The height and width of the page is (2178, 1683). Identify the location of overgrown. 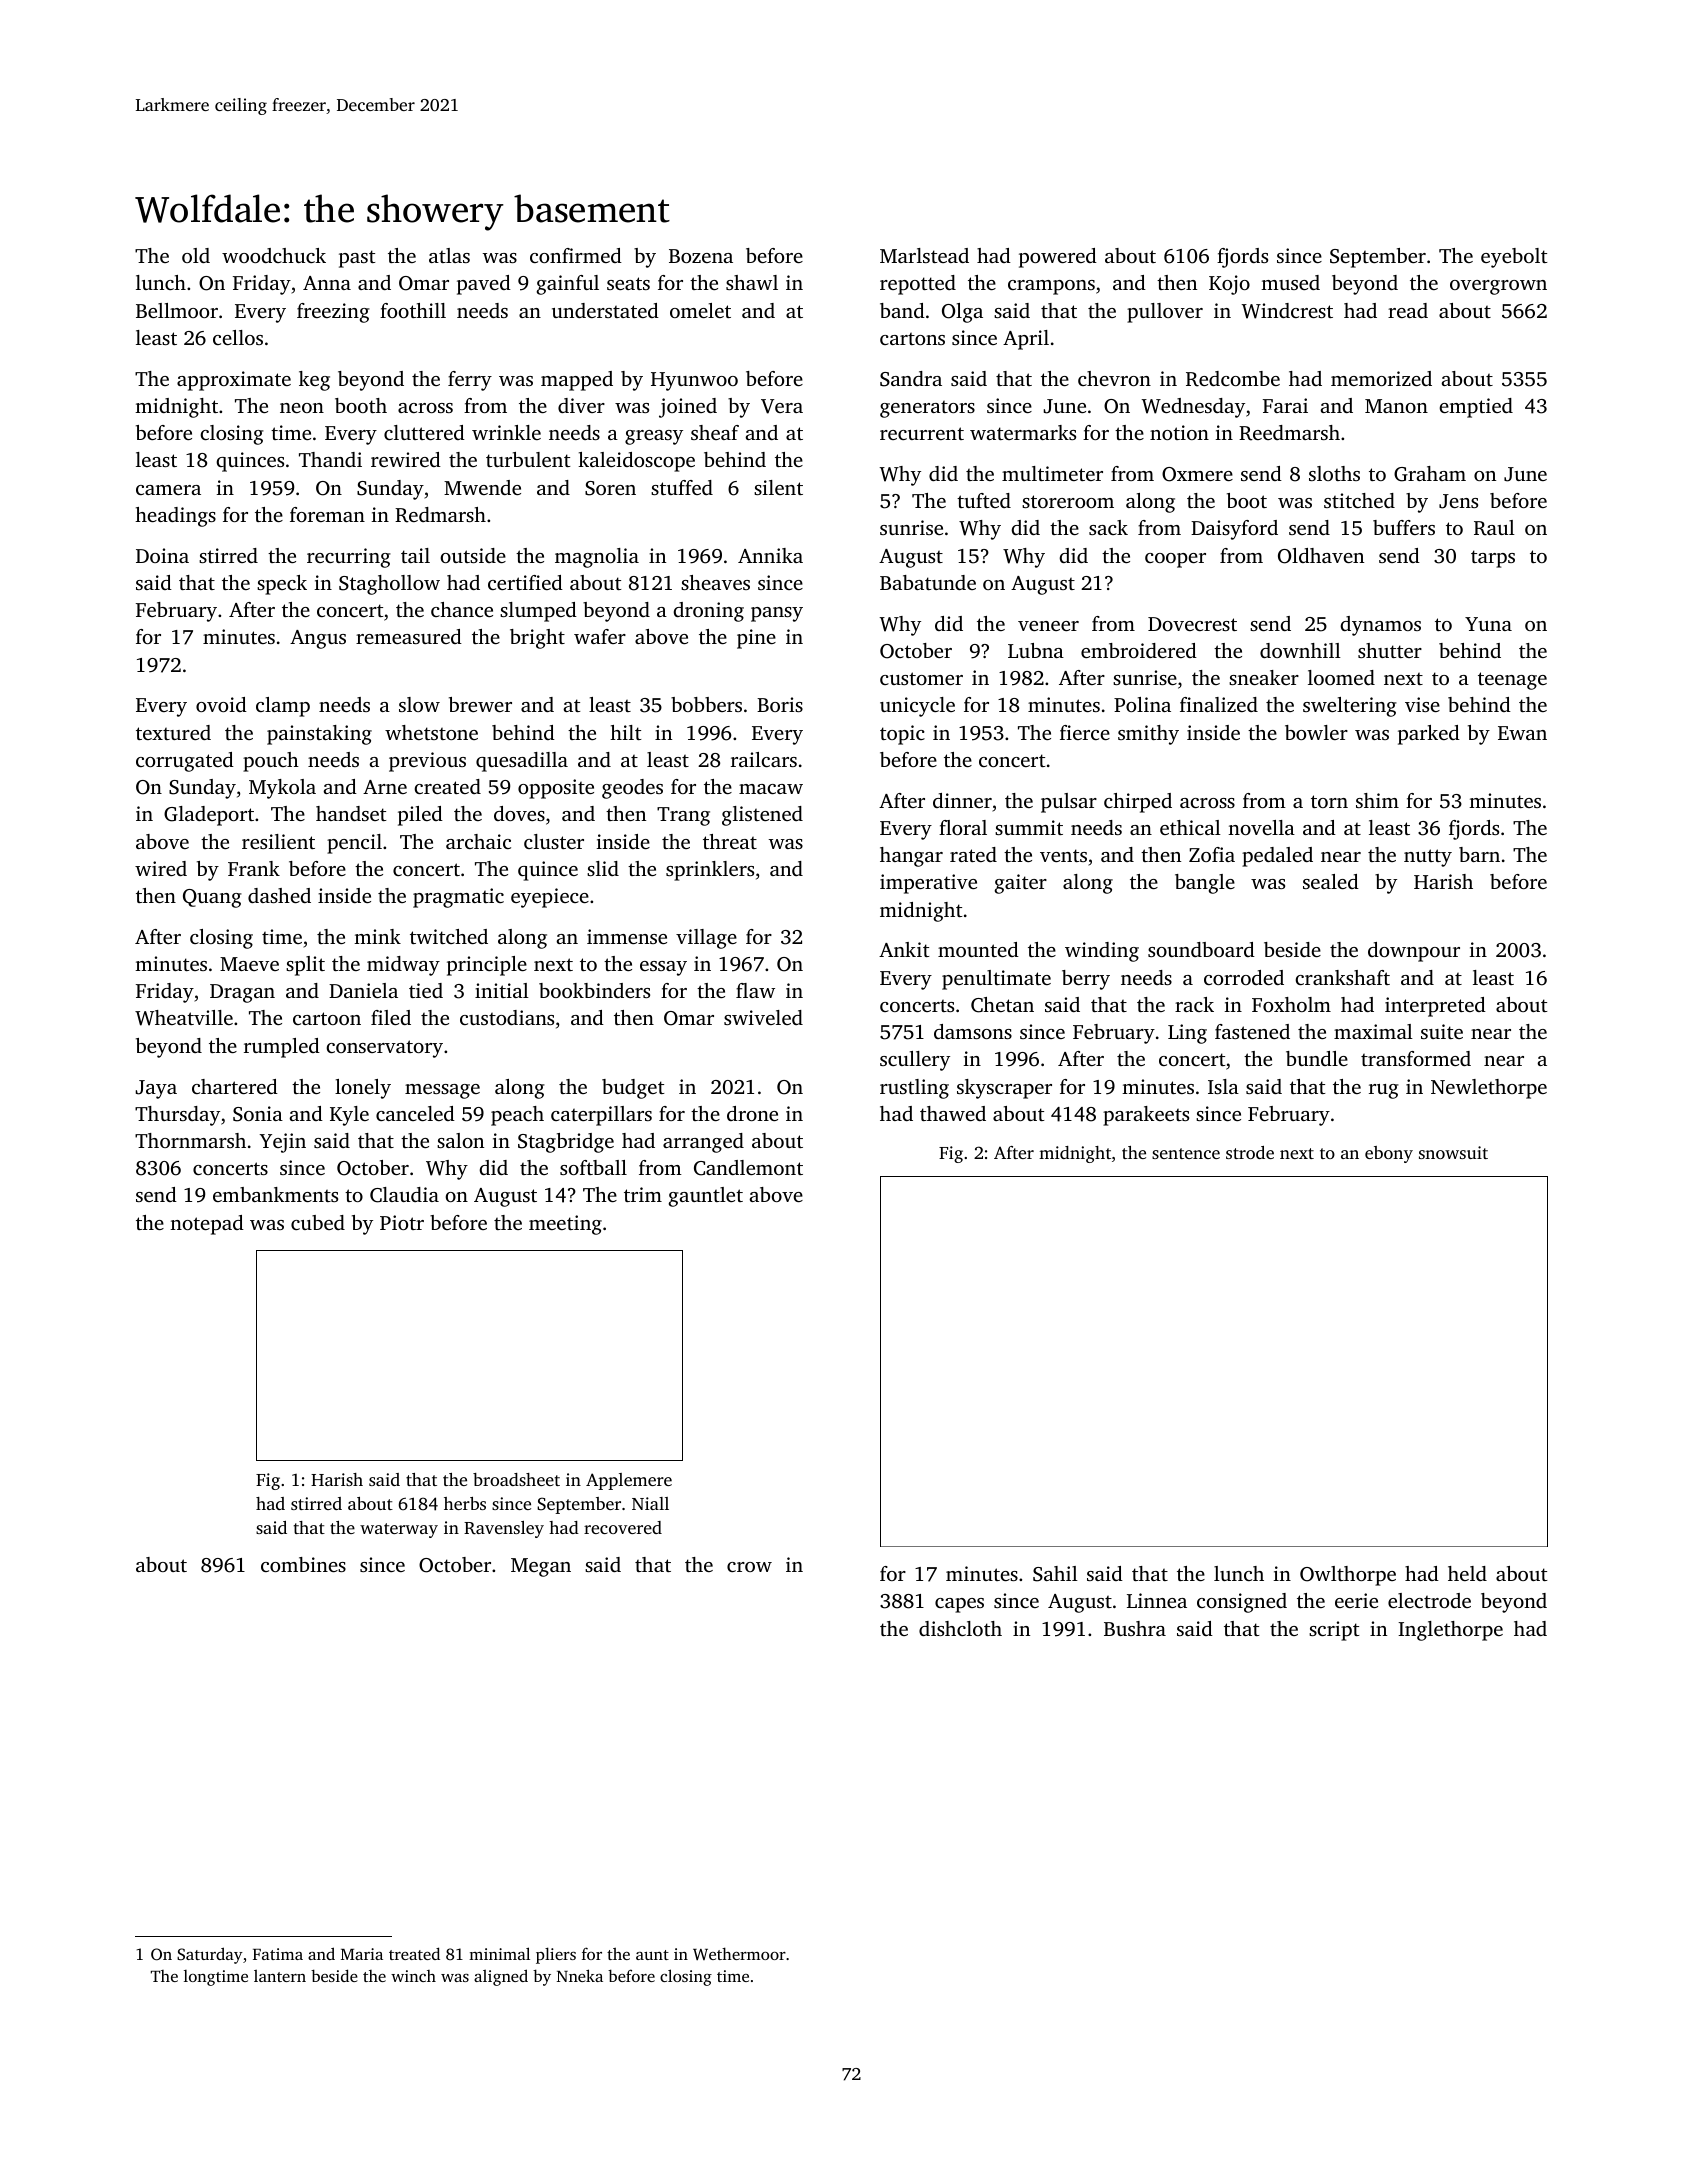
(1498, 287).
